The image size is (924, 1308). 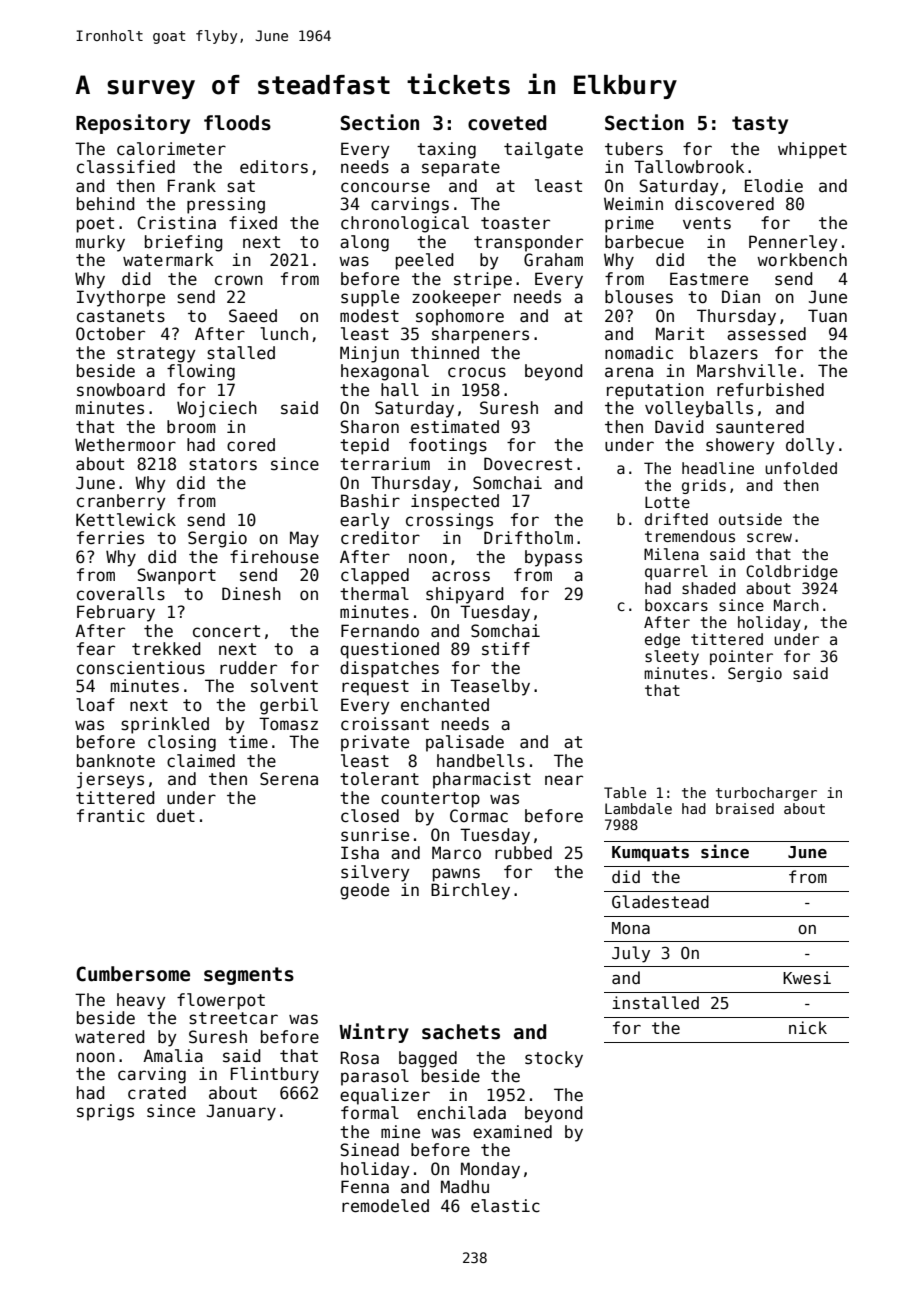 I want to click on July, so click(x=631, y=954).
